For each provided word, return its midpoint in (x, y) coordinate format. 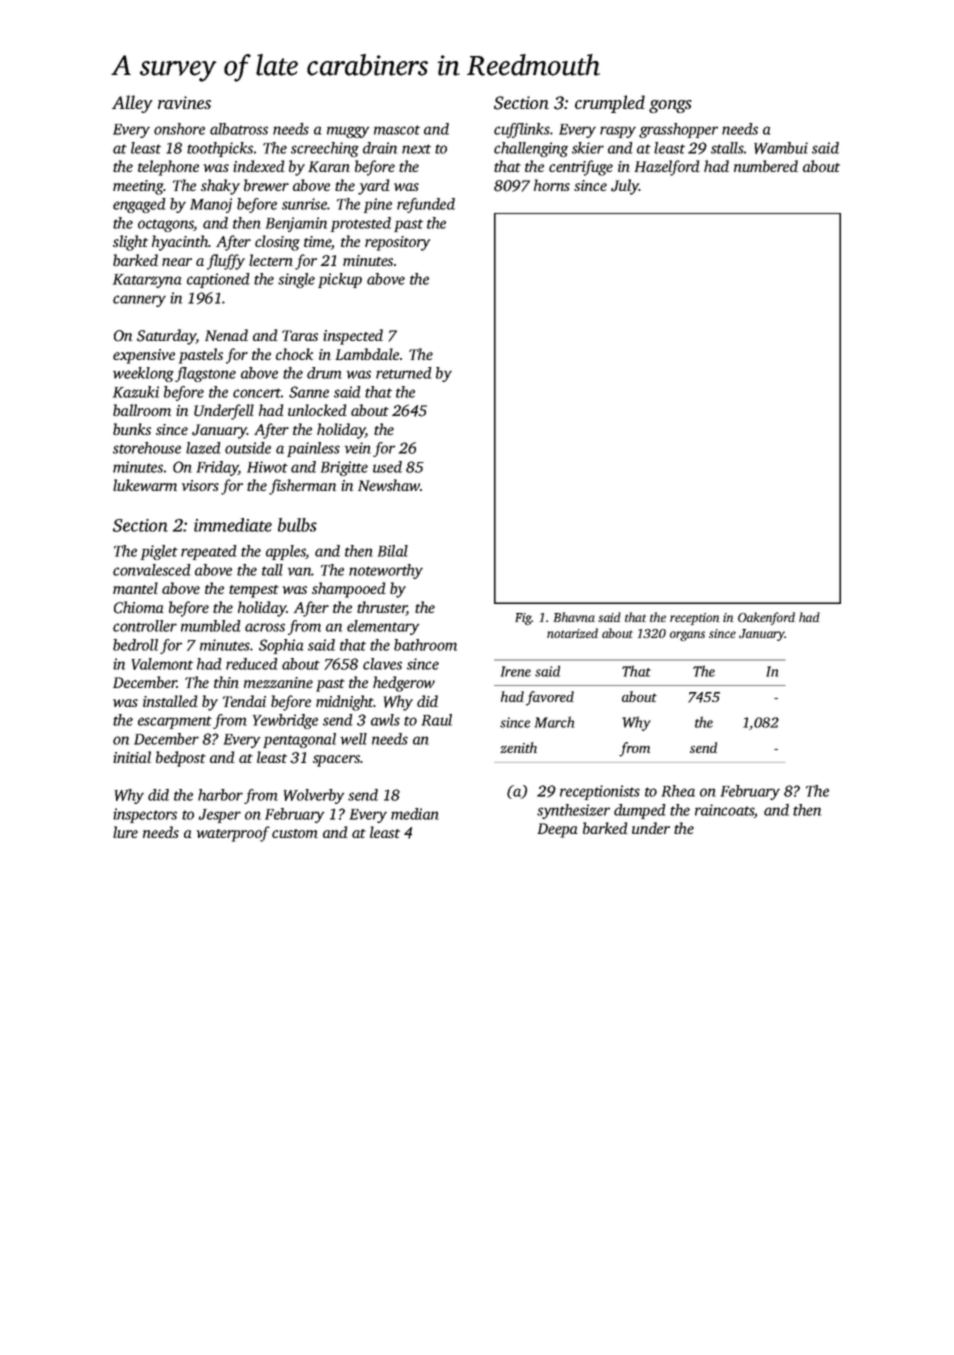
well (354, 739)
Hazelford (667, 168)
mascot (397, 130)
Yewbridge (285, 721)
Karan (329, 167)
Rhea (678, 791)
